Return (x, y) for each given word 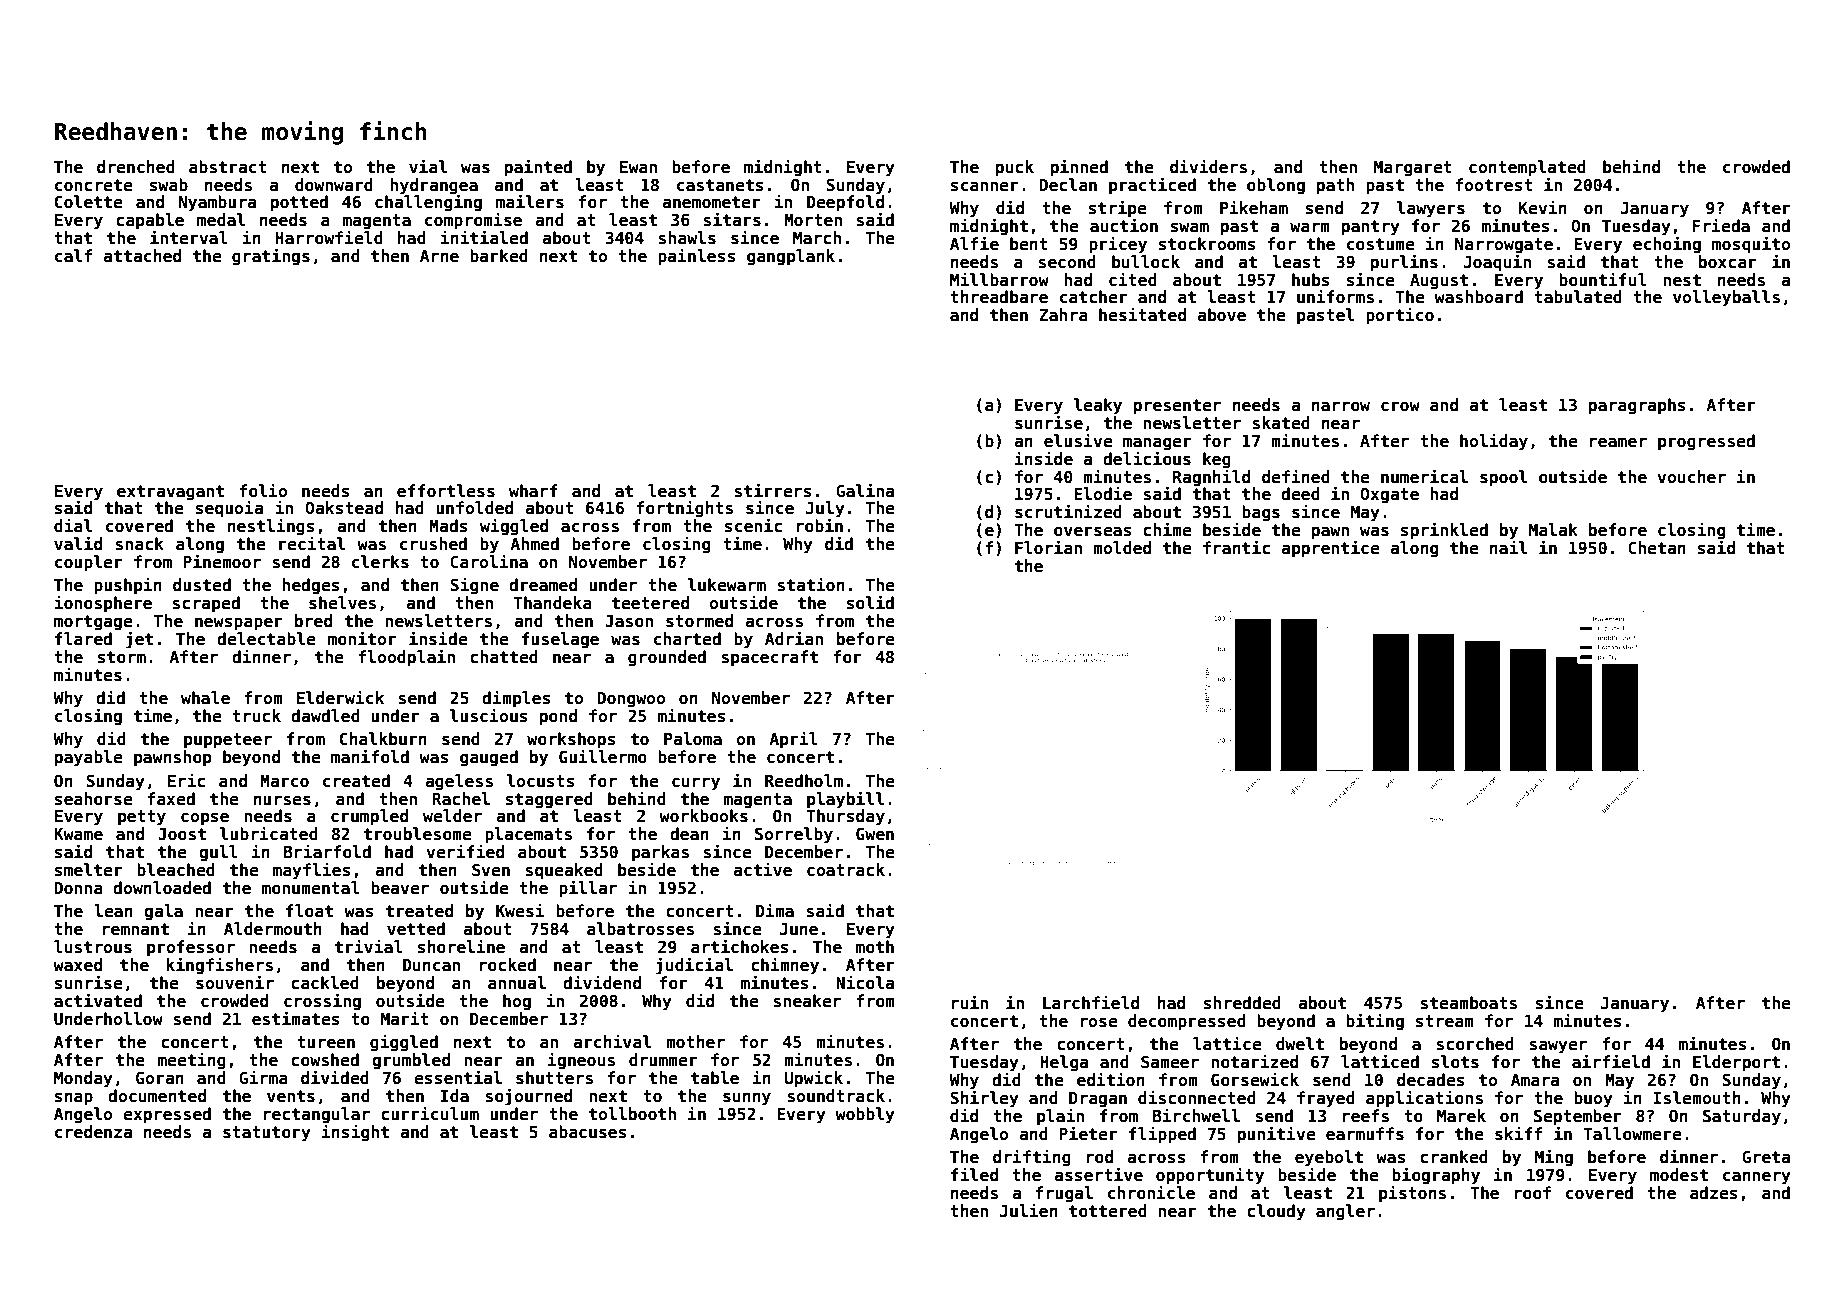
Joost (182, 834)
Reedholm (804, 781)
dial (73, 525)
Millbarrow (999, 279)
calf (73, 256)
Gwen (875, 834)
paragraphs (1637, 406)
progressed (1706, 442)
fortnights (684, 509)
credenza (93, 1132)
